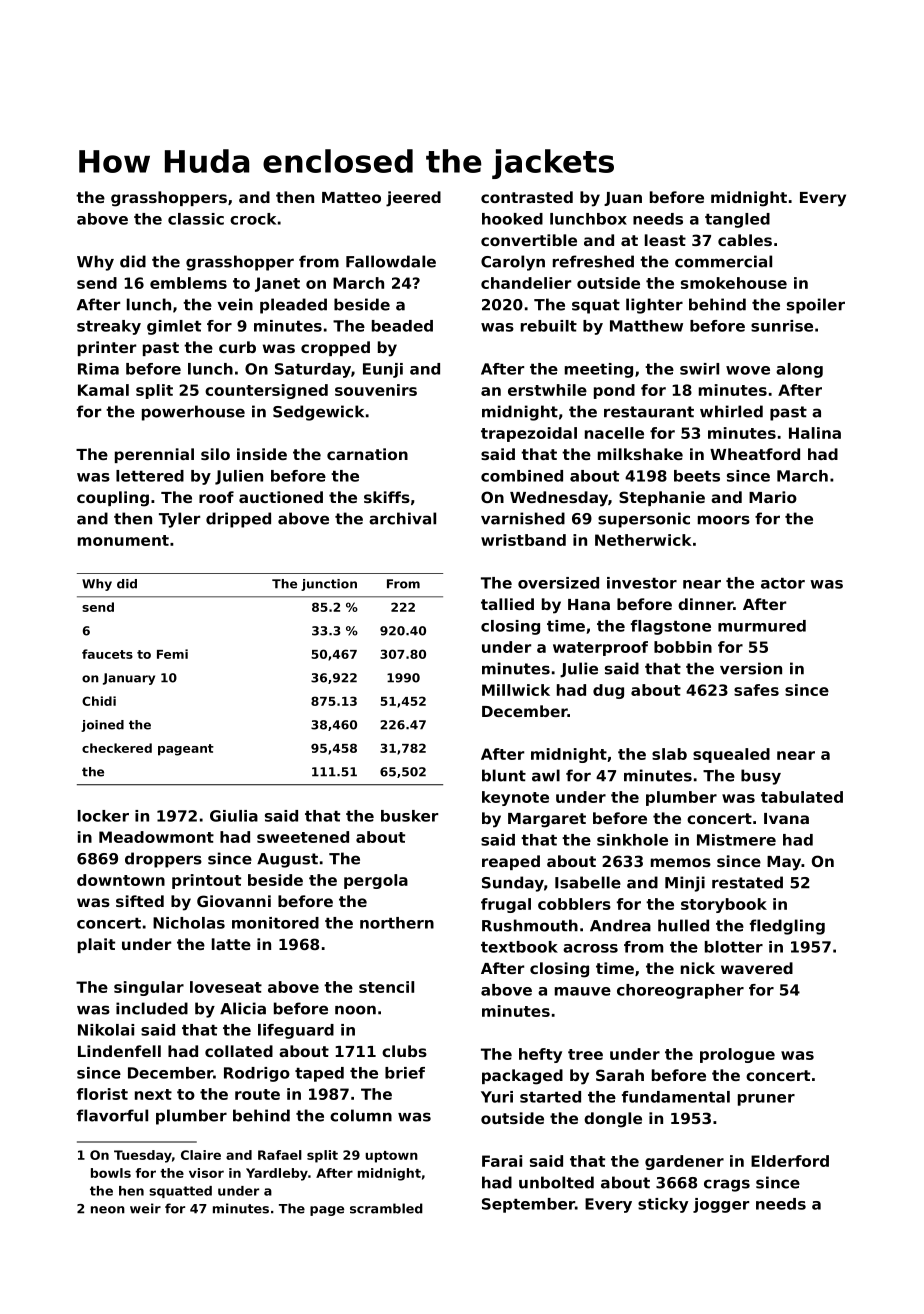 The width and height of the screenshot is (924, 1314). Describe the element at coordinates (623, 199) in the screenshot. I see `Juan` at that location.
